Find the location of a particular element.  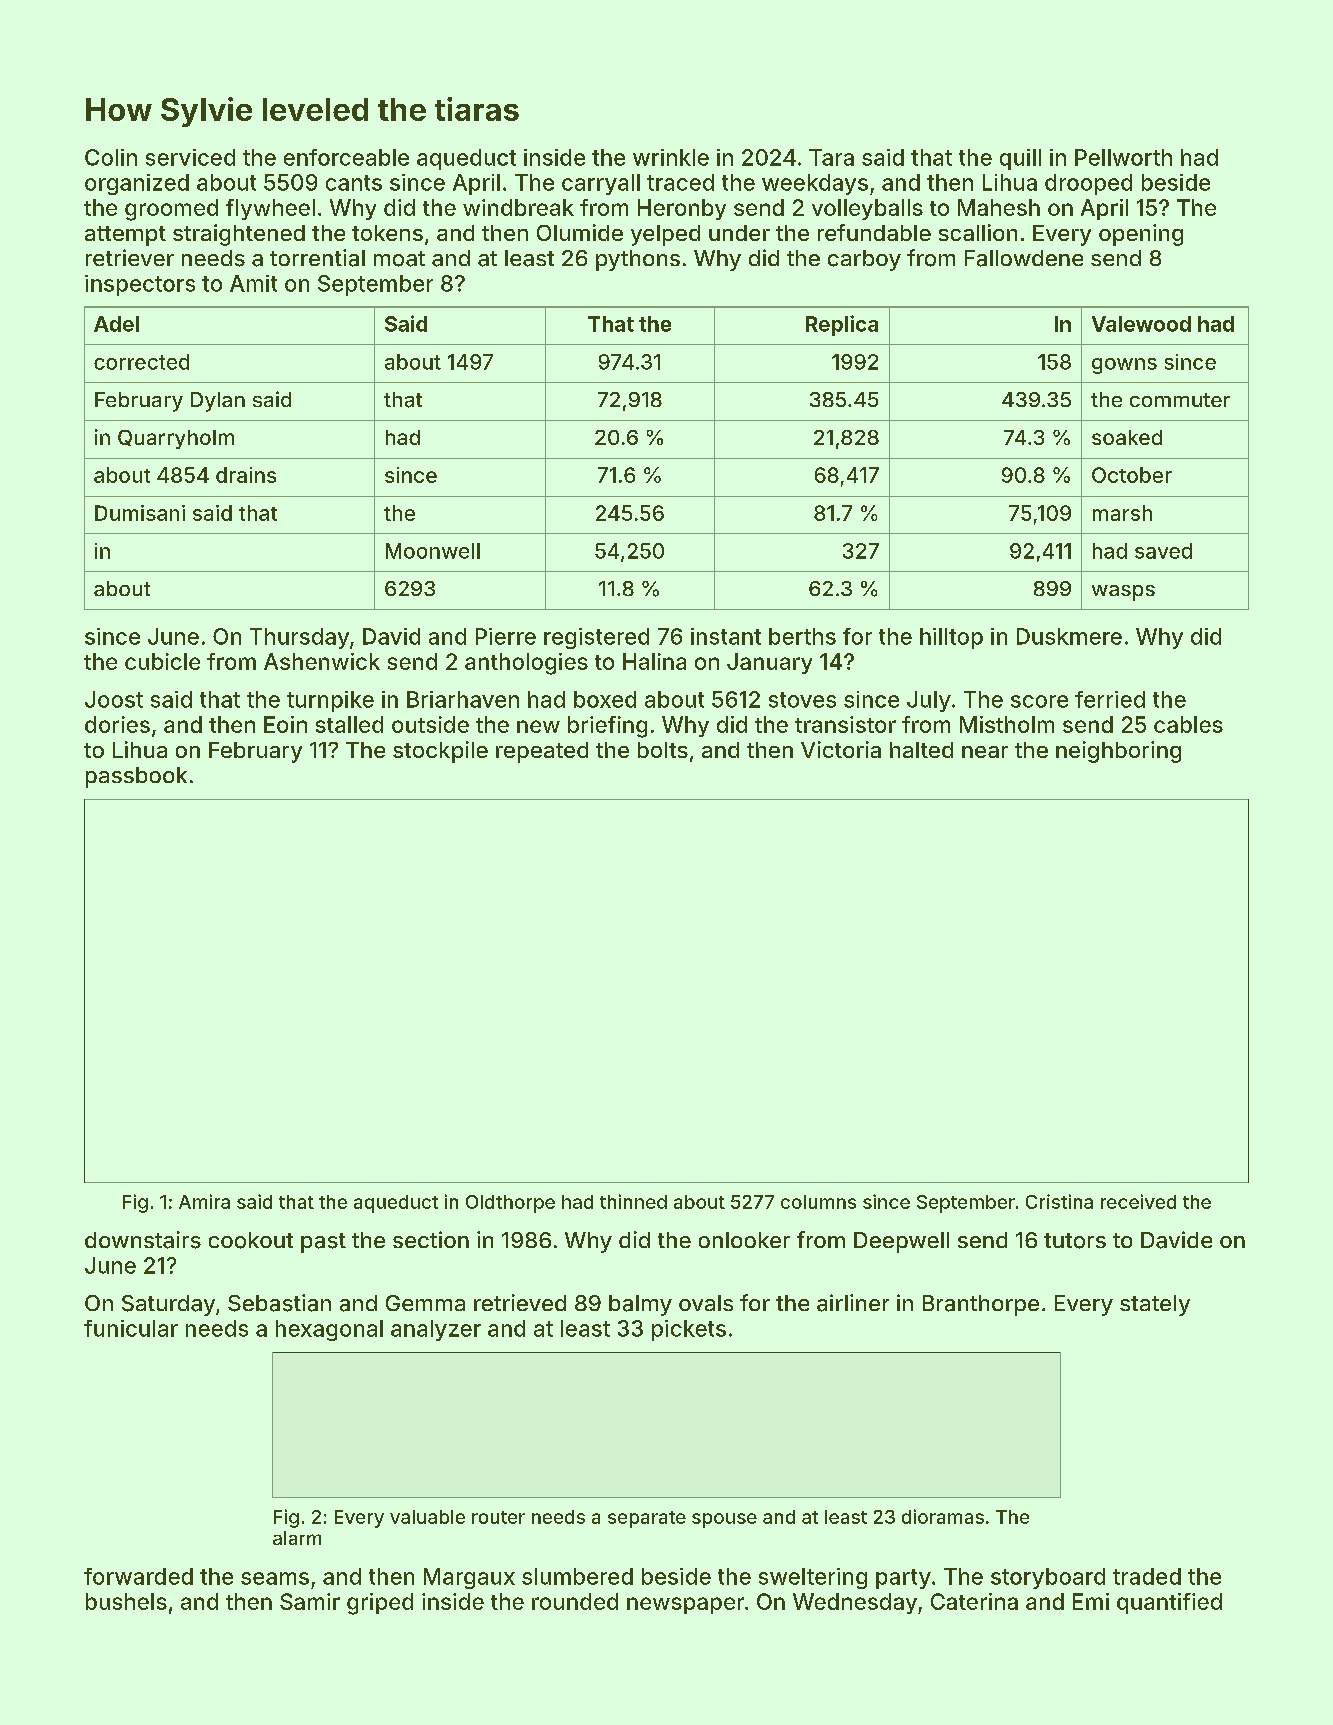

berths is located at coordinates (802, 636).
